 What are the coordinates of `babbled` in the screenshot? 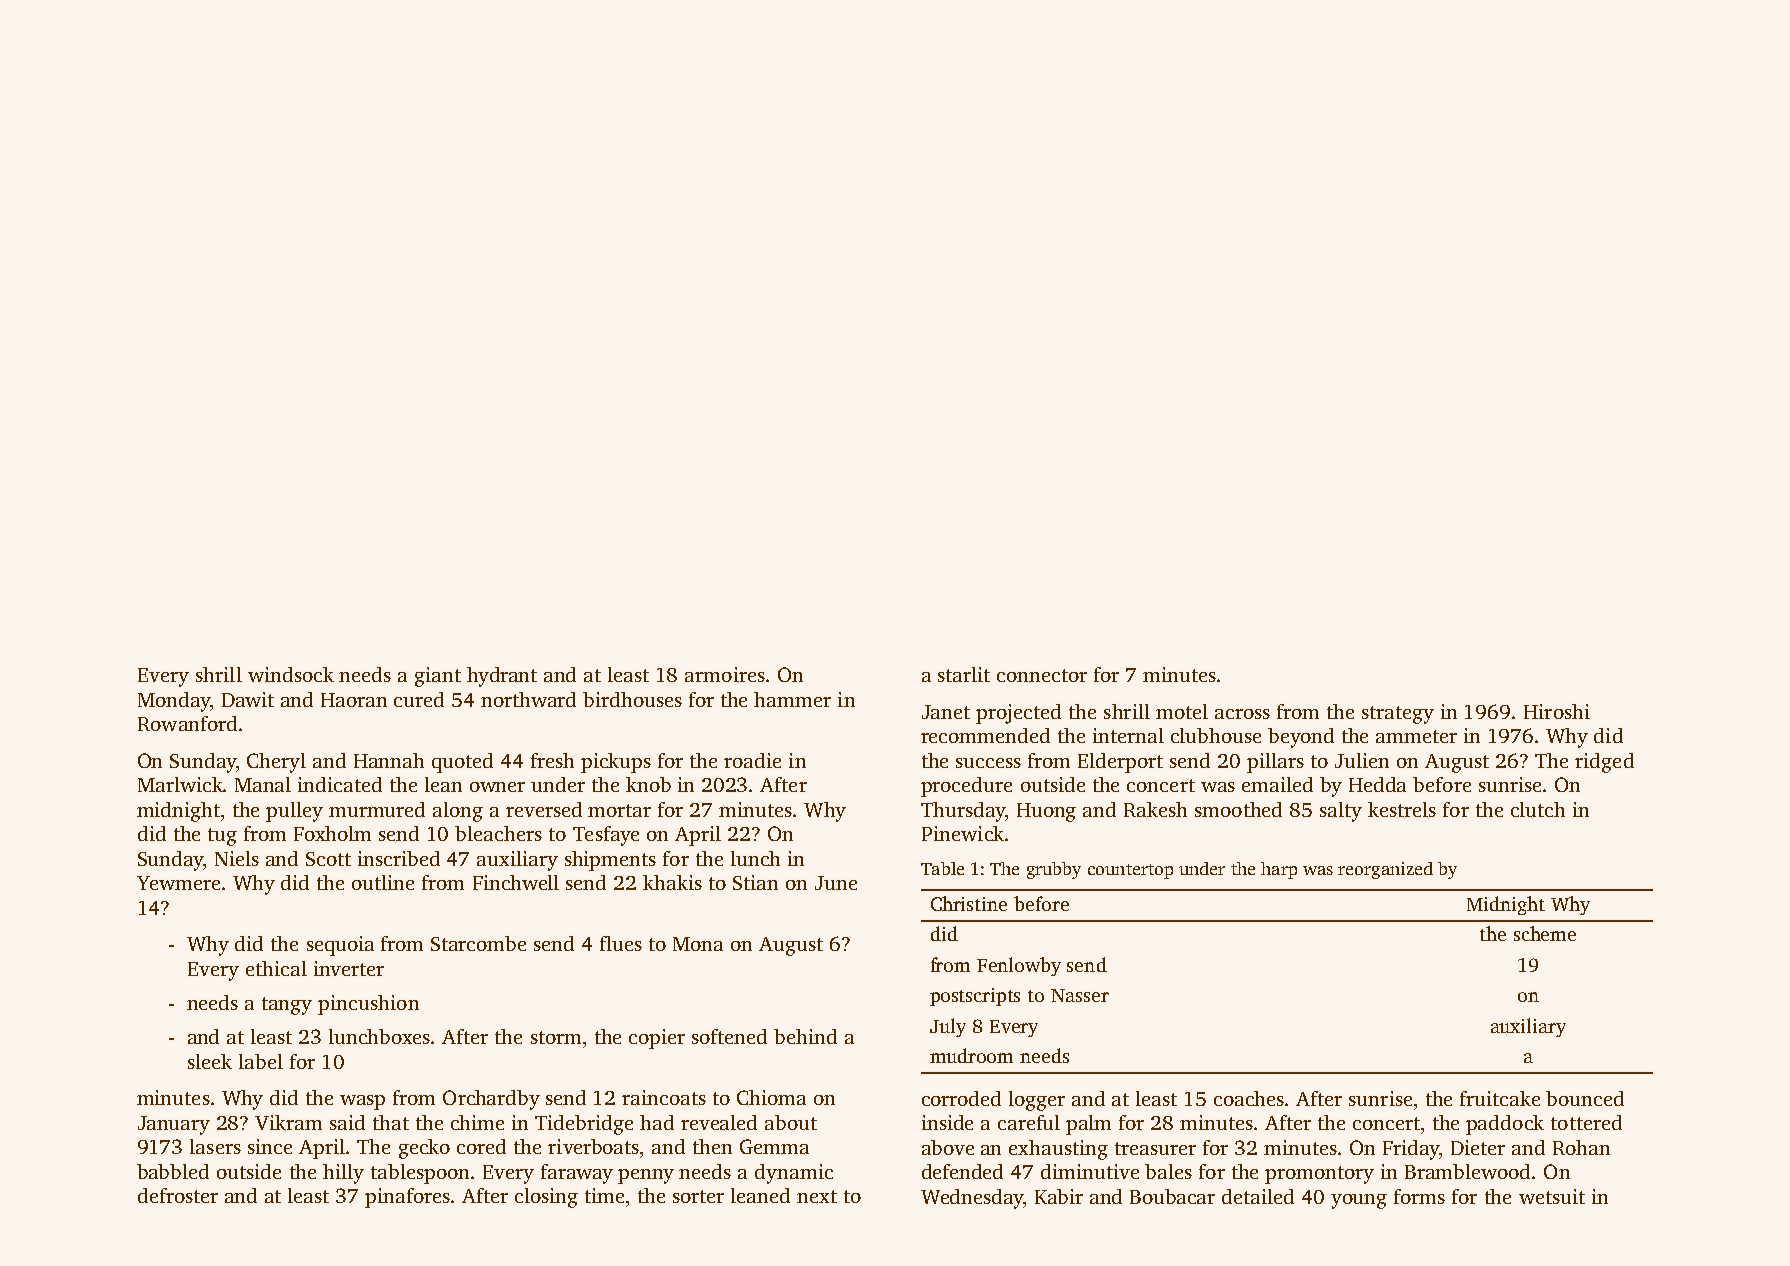 It's located at (173, 1171).
